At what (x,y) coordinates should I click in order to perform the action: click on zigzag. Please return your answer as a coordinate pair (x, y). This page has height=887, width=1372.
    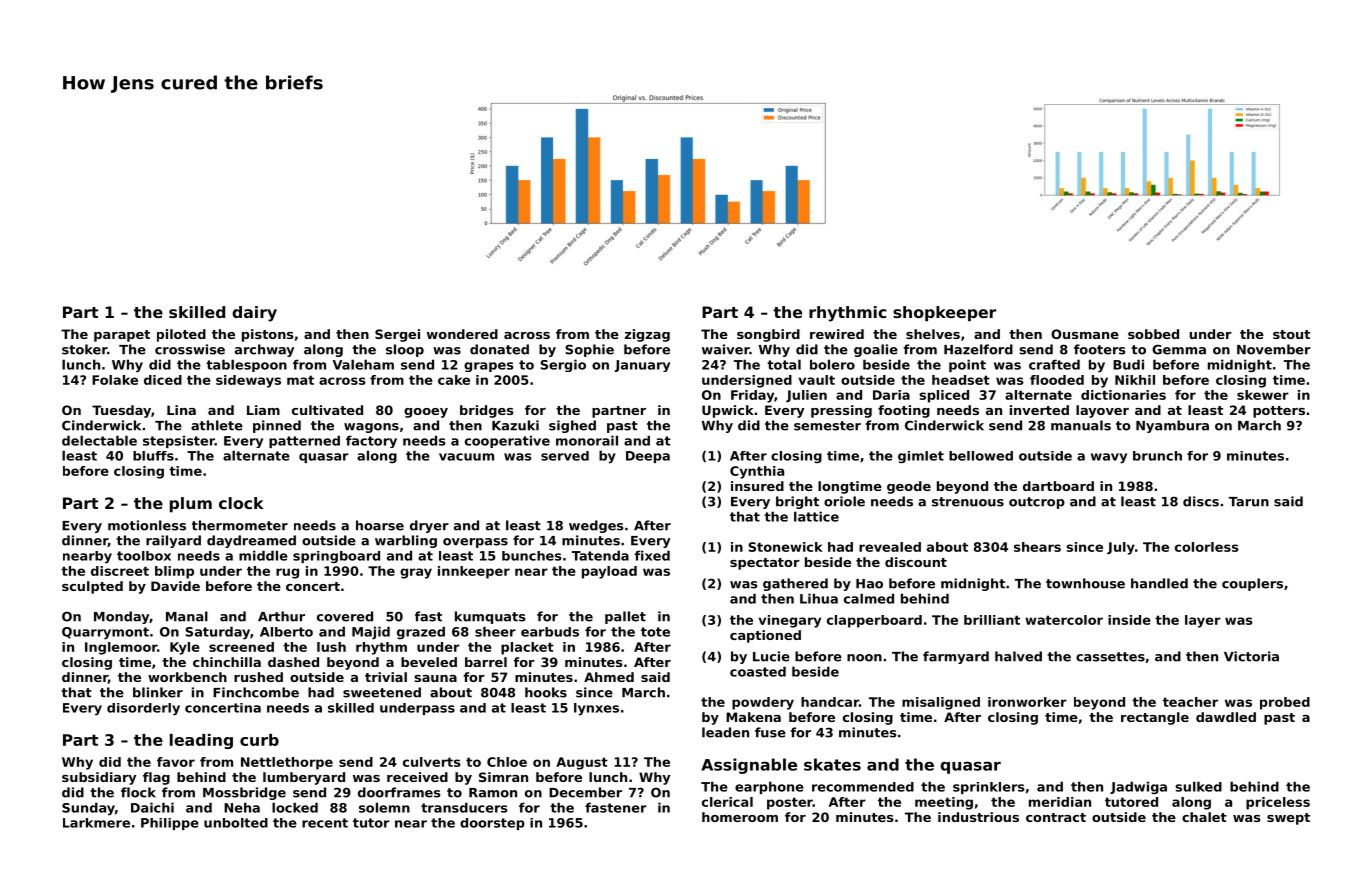
    Looking at the image, I should click on (647, 335).
